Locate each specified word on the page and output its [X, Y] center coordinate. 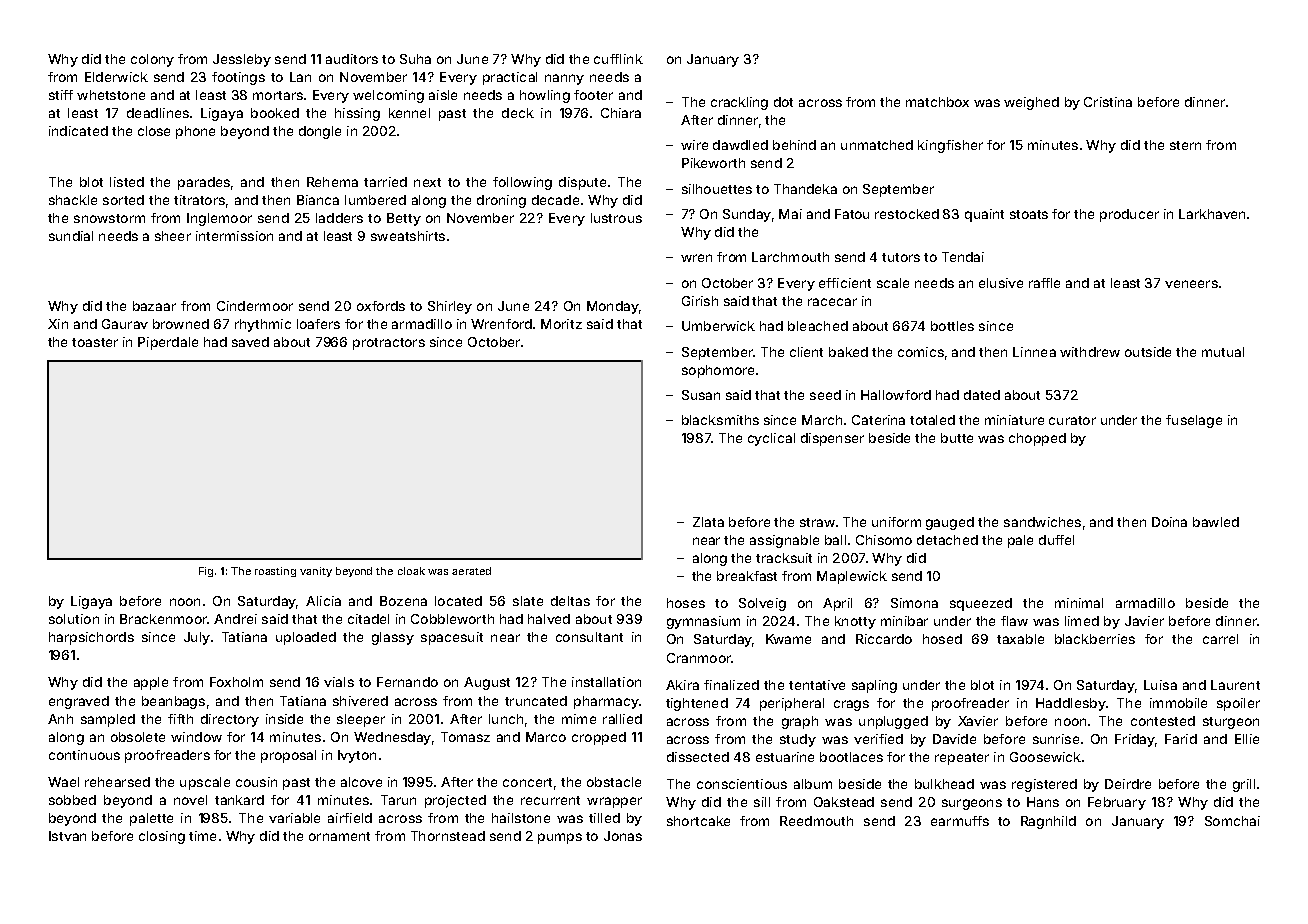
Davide [954, 739]
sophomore [718, 371]
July [197, 638]
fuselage [1194, 421]
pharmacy [606, 702]
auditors [352, 59]
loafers [318, 324]
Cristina [1108, 102]
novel [190, 800]
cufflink [618, 59]
